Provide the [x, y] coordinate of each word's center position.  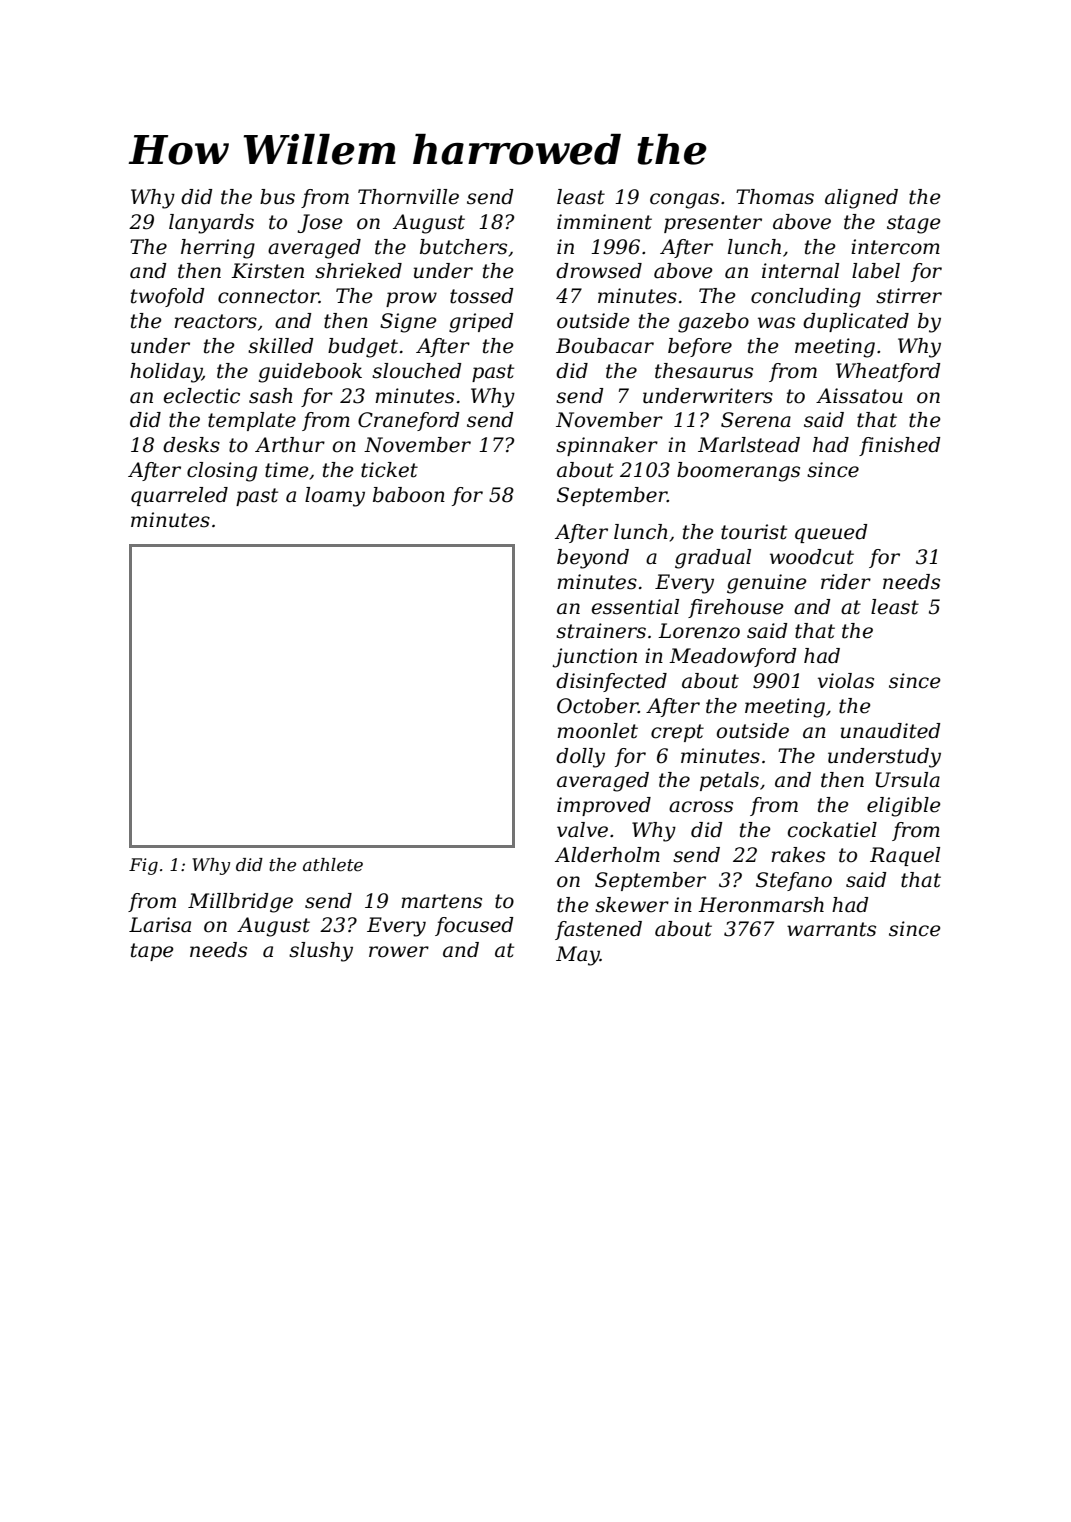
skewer [632, 905]
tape [152, 952]
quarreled [179, 496]
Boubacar [605, 346]
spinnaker [607, 446]
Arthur [290, 445]
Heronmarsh [761, 905]
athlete [333, 865]
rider [846, 582]
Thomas [775, 197]
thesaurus [704, 371]
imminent [604, 222]
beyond [593, 559]
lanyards [211, 224]
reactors [215, 321]
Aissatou [859, 396]
